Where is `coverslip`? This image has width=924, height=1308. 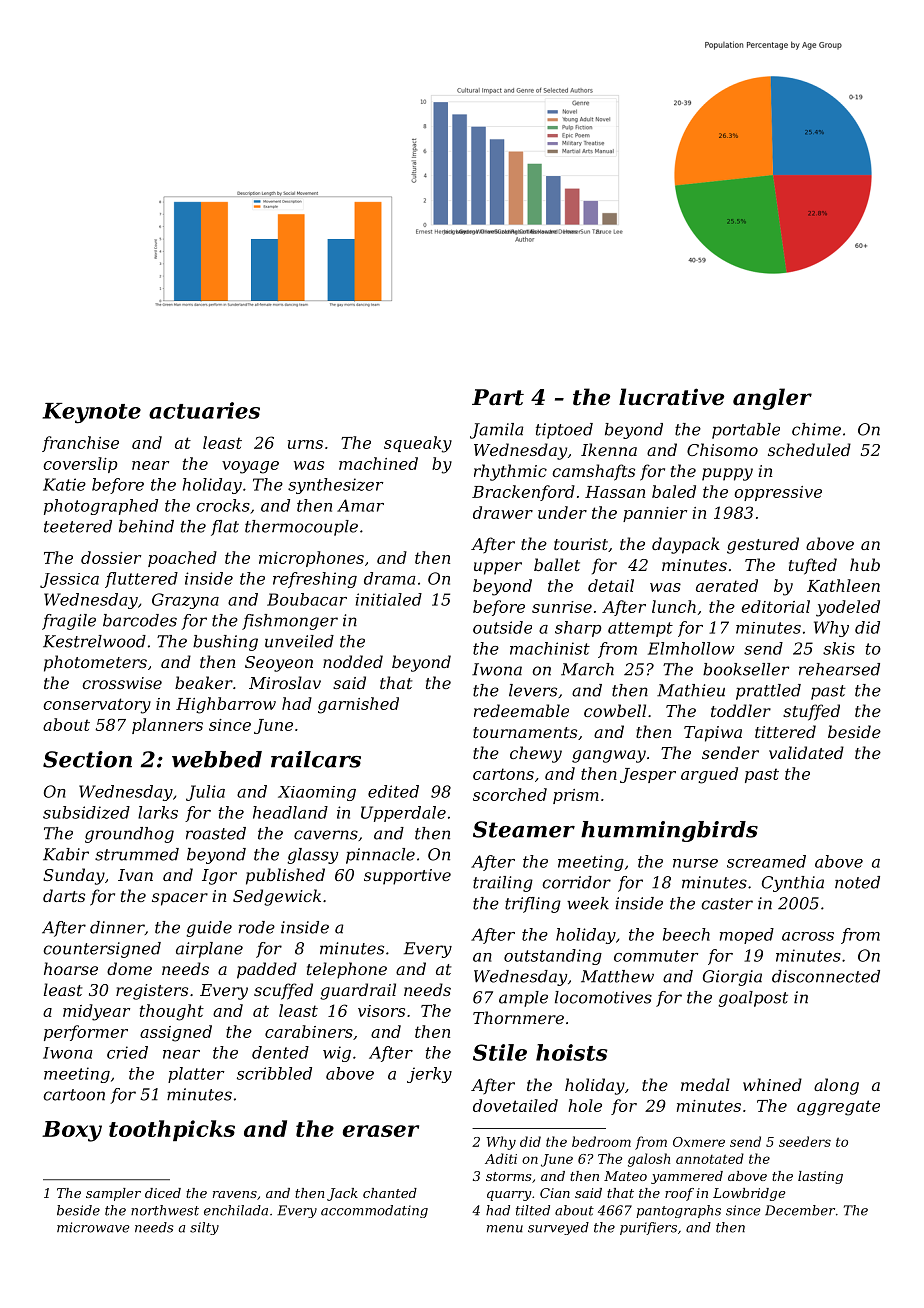 coverslip is located at coordinates (80, 465).
